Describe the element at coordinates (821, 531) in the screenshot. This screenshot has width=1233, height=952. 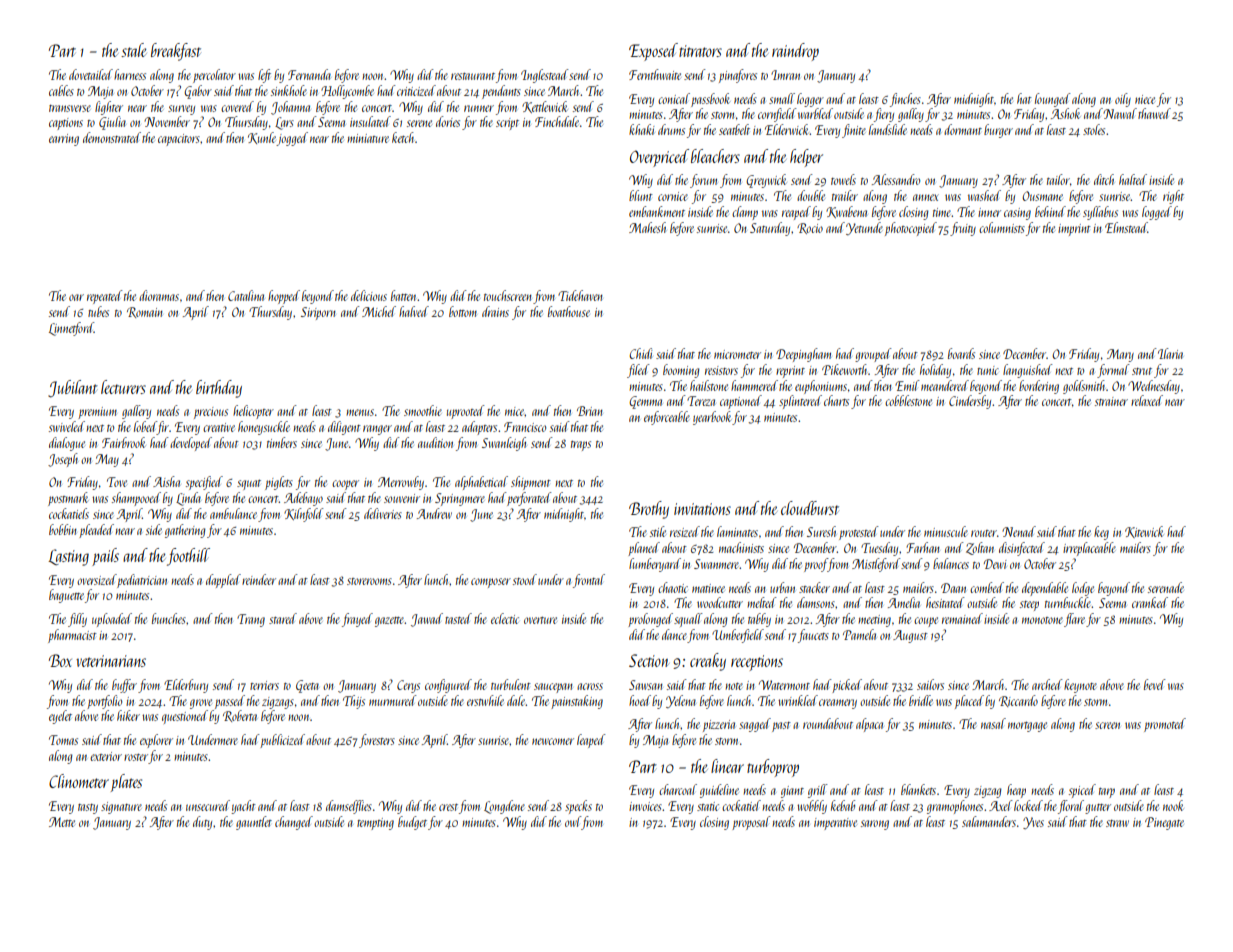
I see `Suresh` at that location.
